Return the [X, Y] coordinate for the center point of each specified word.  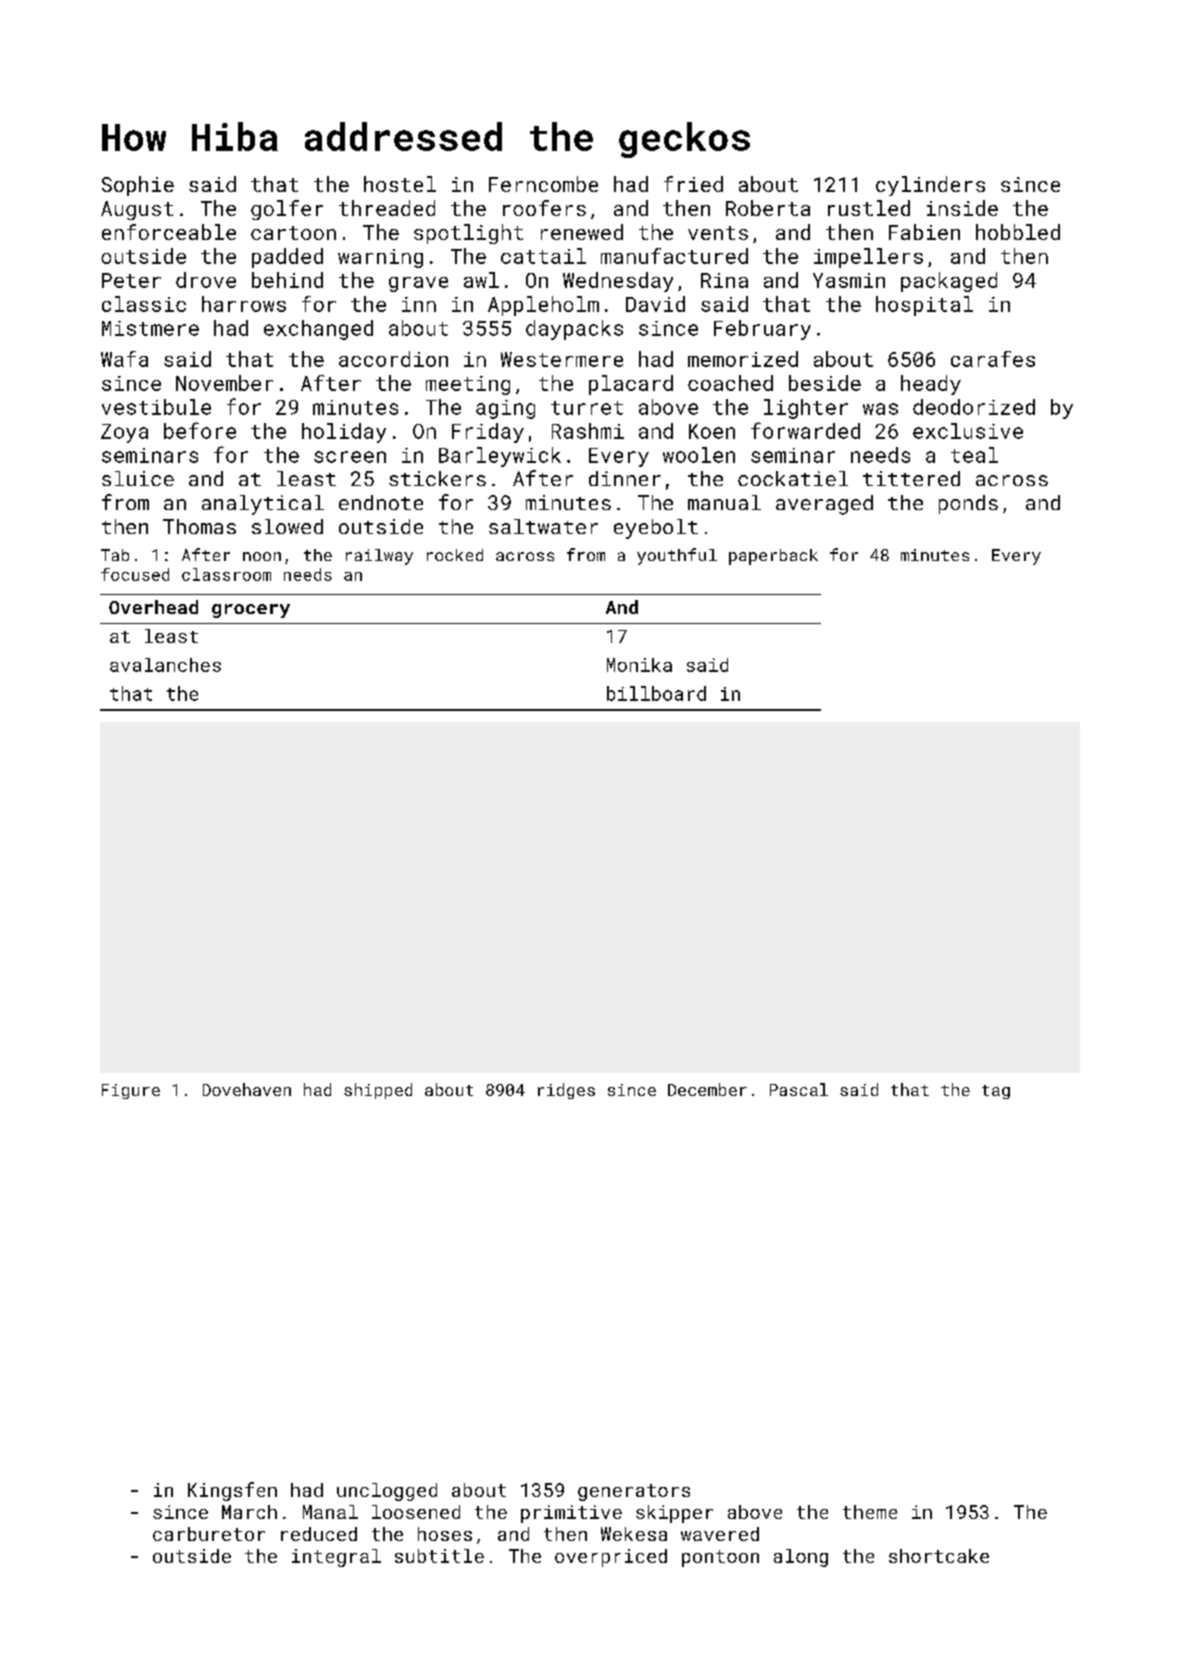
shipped [378, 1091]
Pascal [799, 1089]
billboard [656, 693]
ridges [566, 1091]
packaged [949, 282]
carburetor [209, 1534]
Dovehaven [247, 1089]
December [707, 1089]
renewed [582, 232]
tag [996, 1092]
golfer [287, 210]
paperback [773, 557]
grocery [251, 611]
